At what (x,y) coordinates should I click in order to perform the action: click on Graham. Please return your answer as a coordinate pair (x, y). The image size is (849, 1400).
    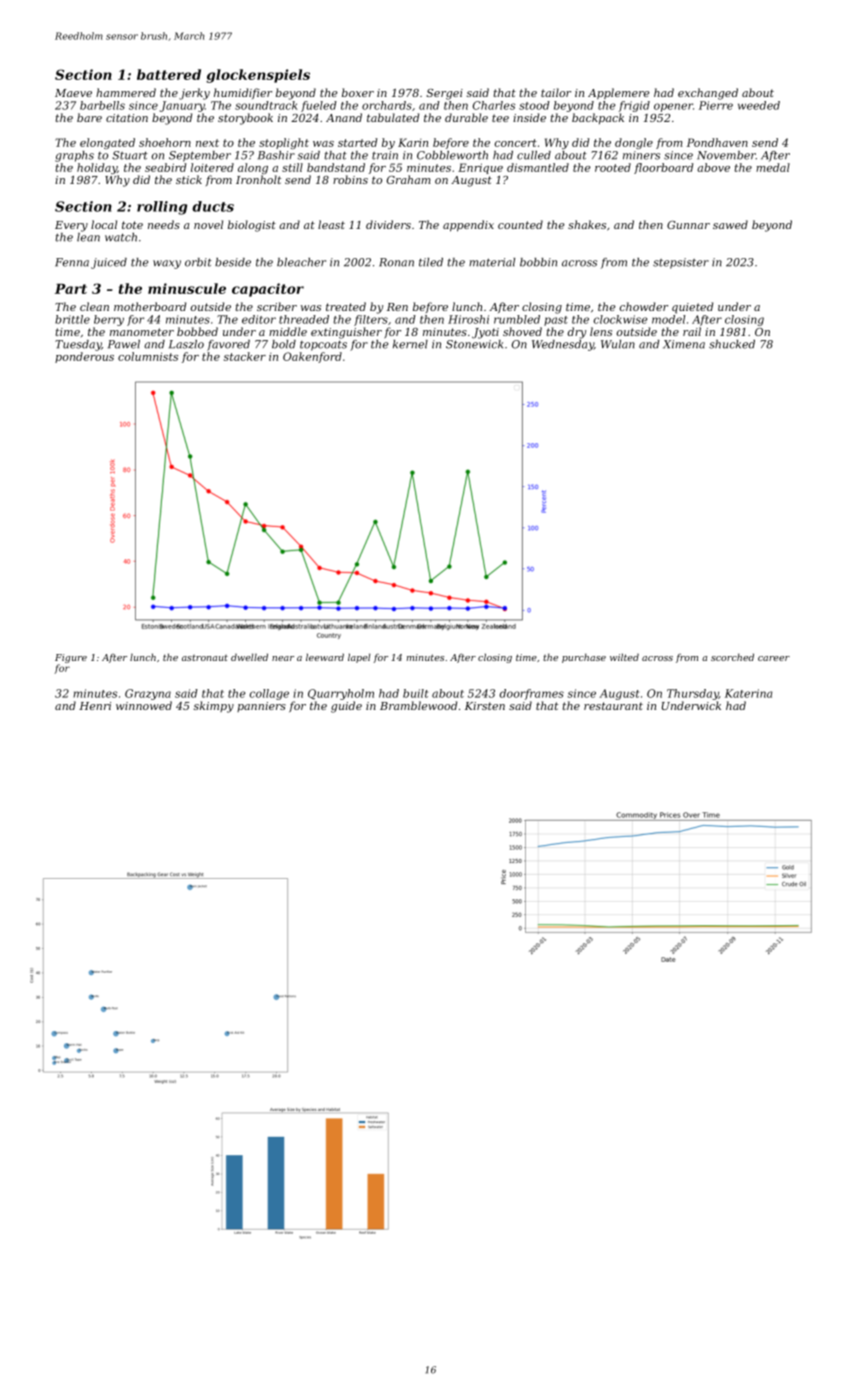
    Looking at the image, I should click on (409, 179).
